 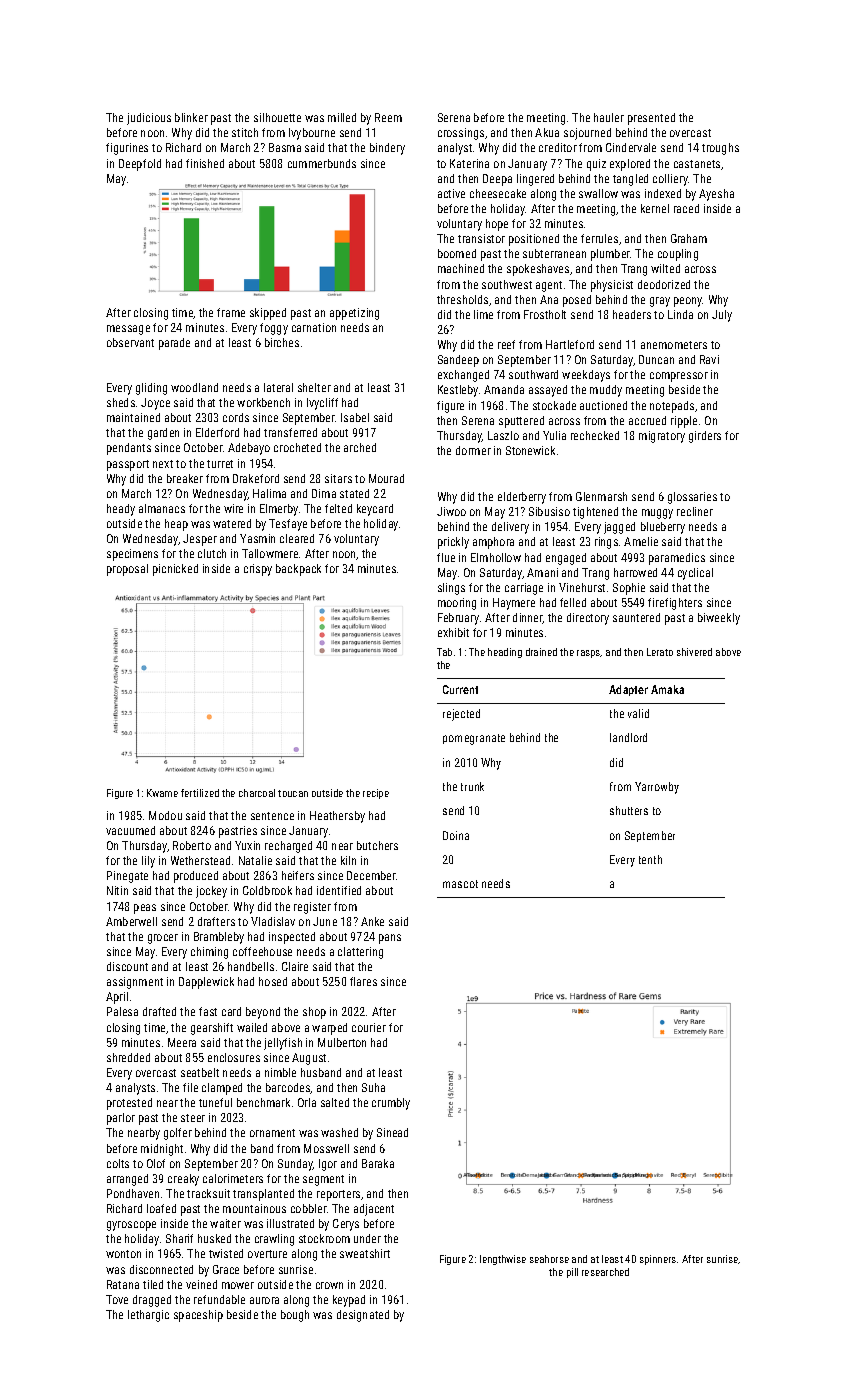 I want to click on under, so click(x=367, y=1238).
